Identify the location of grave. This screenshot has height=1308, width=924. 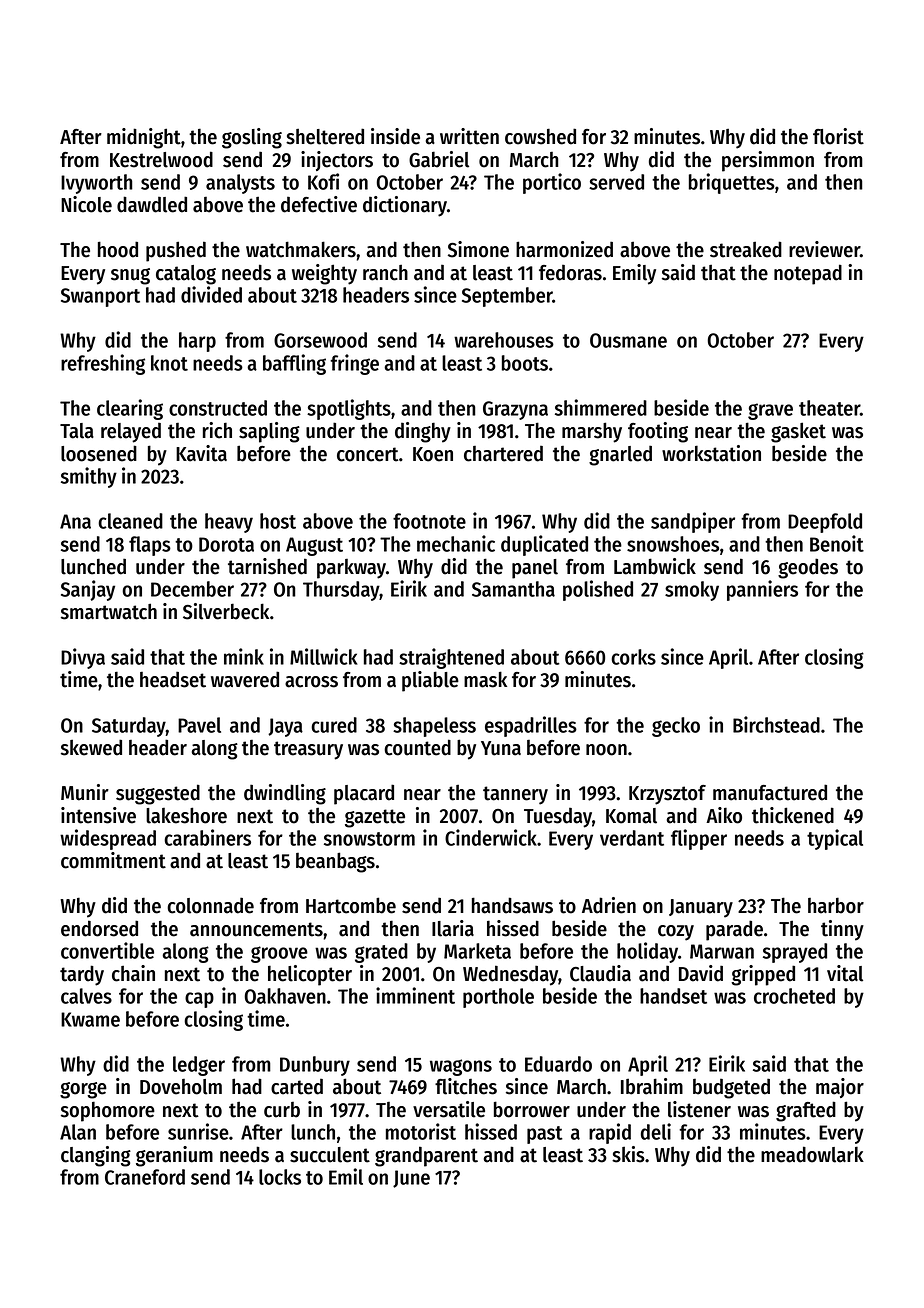
(770, 411).
